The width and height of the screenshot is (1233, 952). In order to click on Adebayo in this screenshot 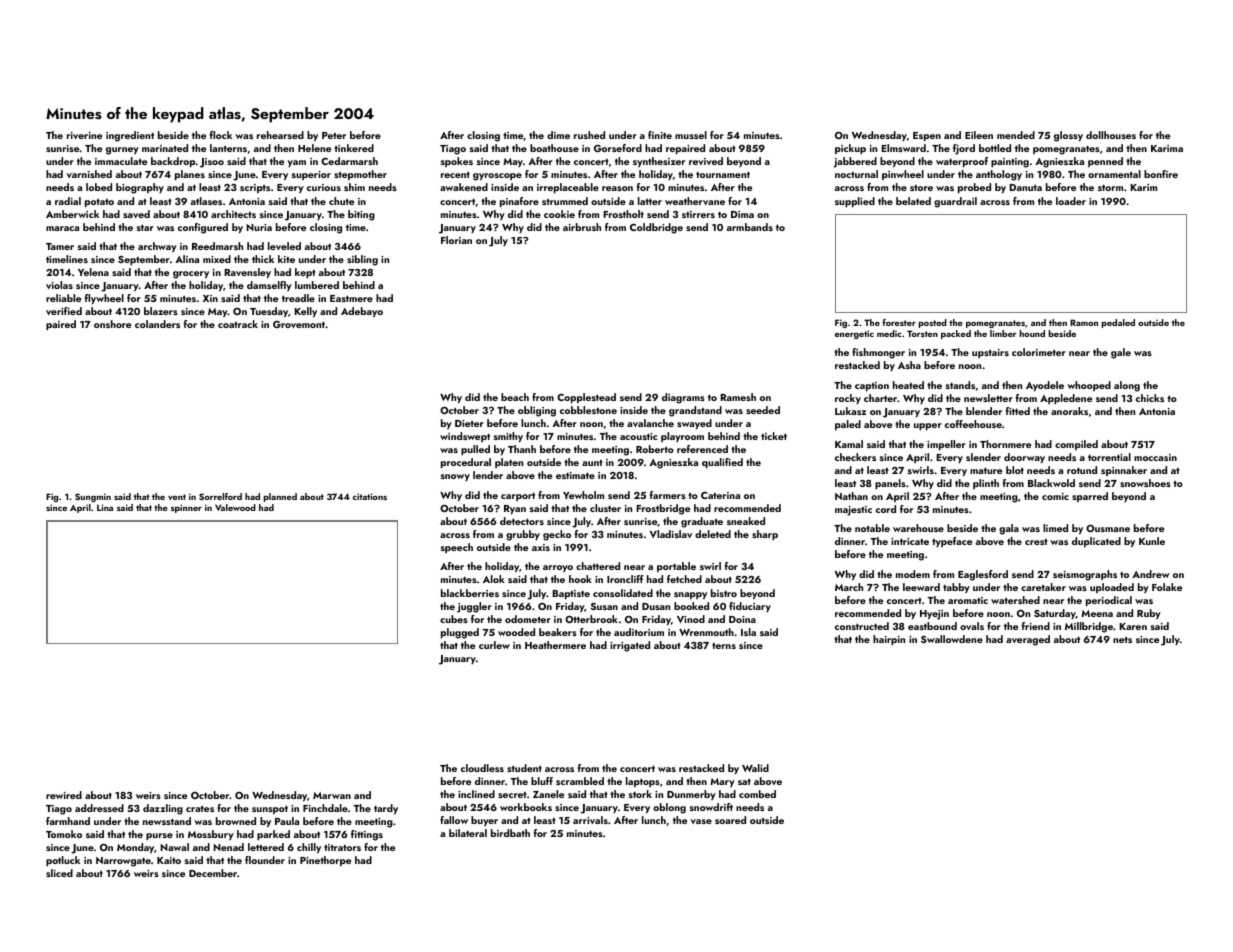, I will do `click(362, 312)`.
